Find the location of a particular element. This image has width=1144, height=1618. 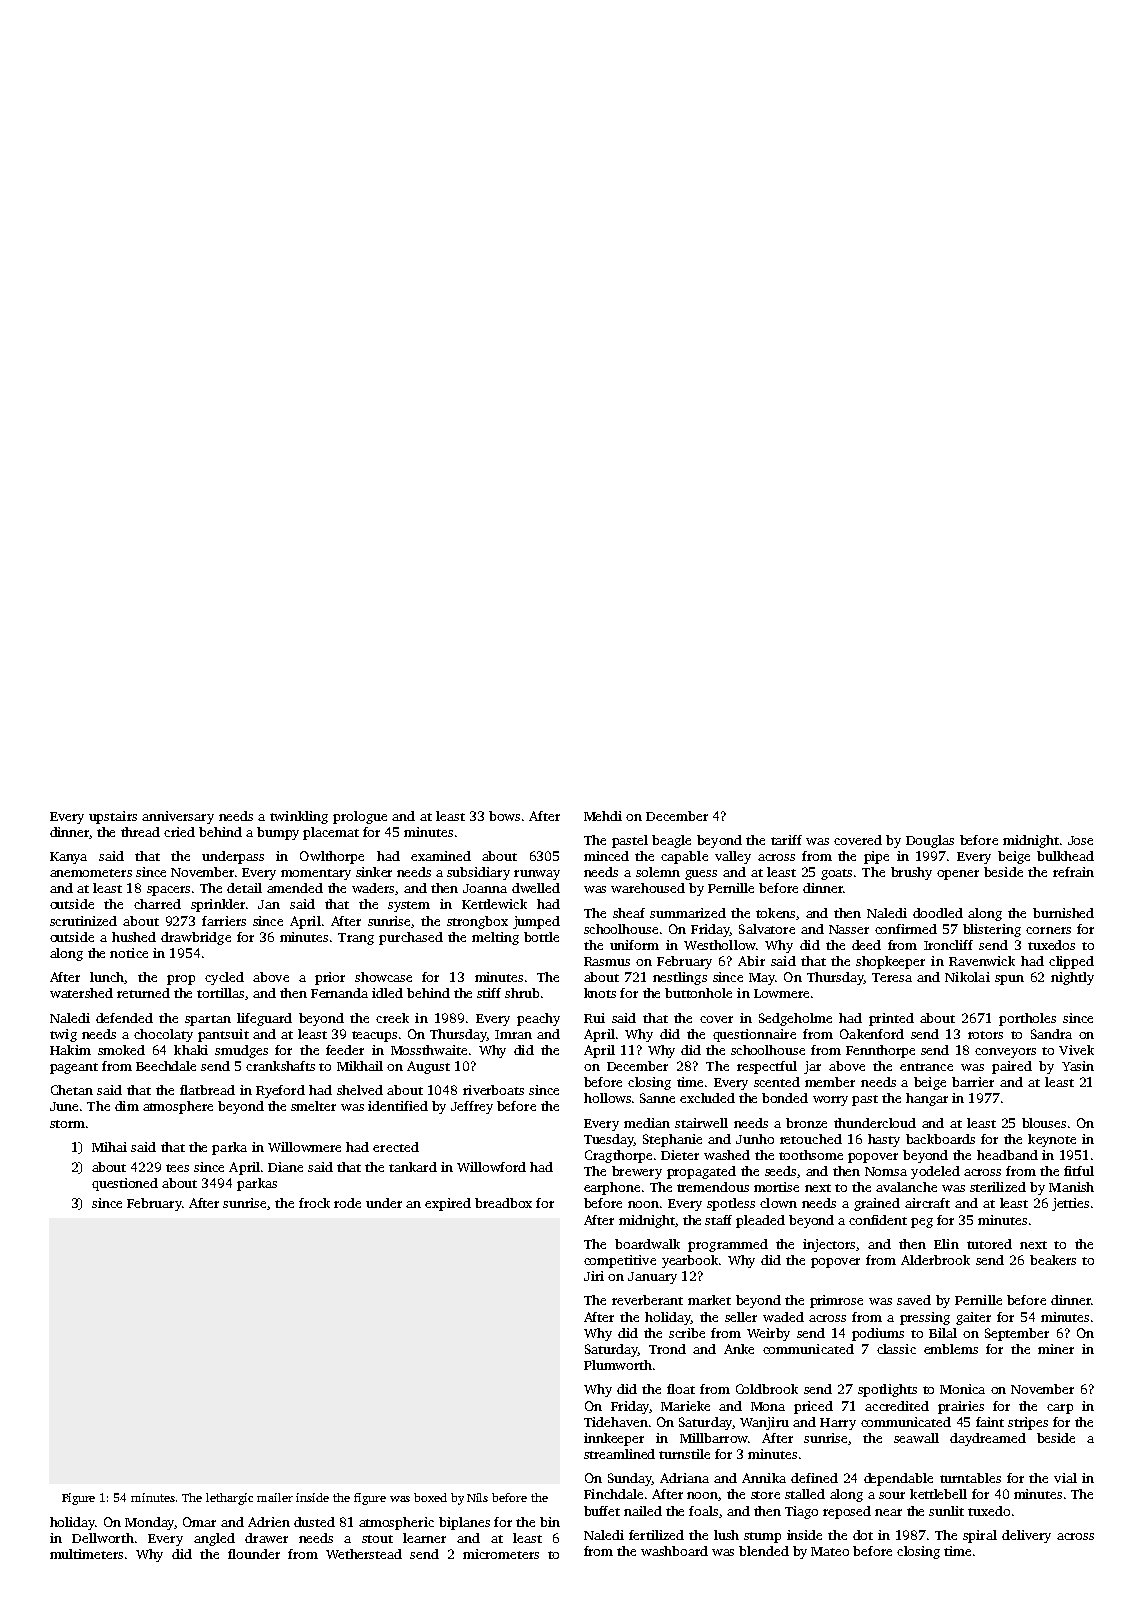

cried is located at coordinates (179, 832).
